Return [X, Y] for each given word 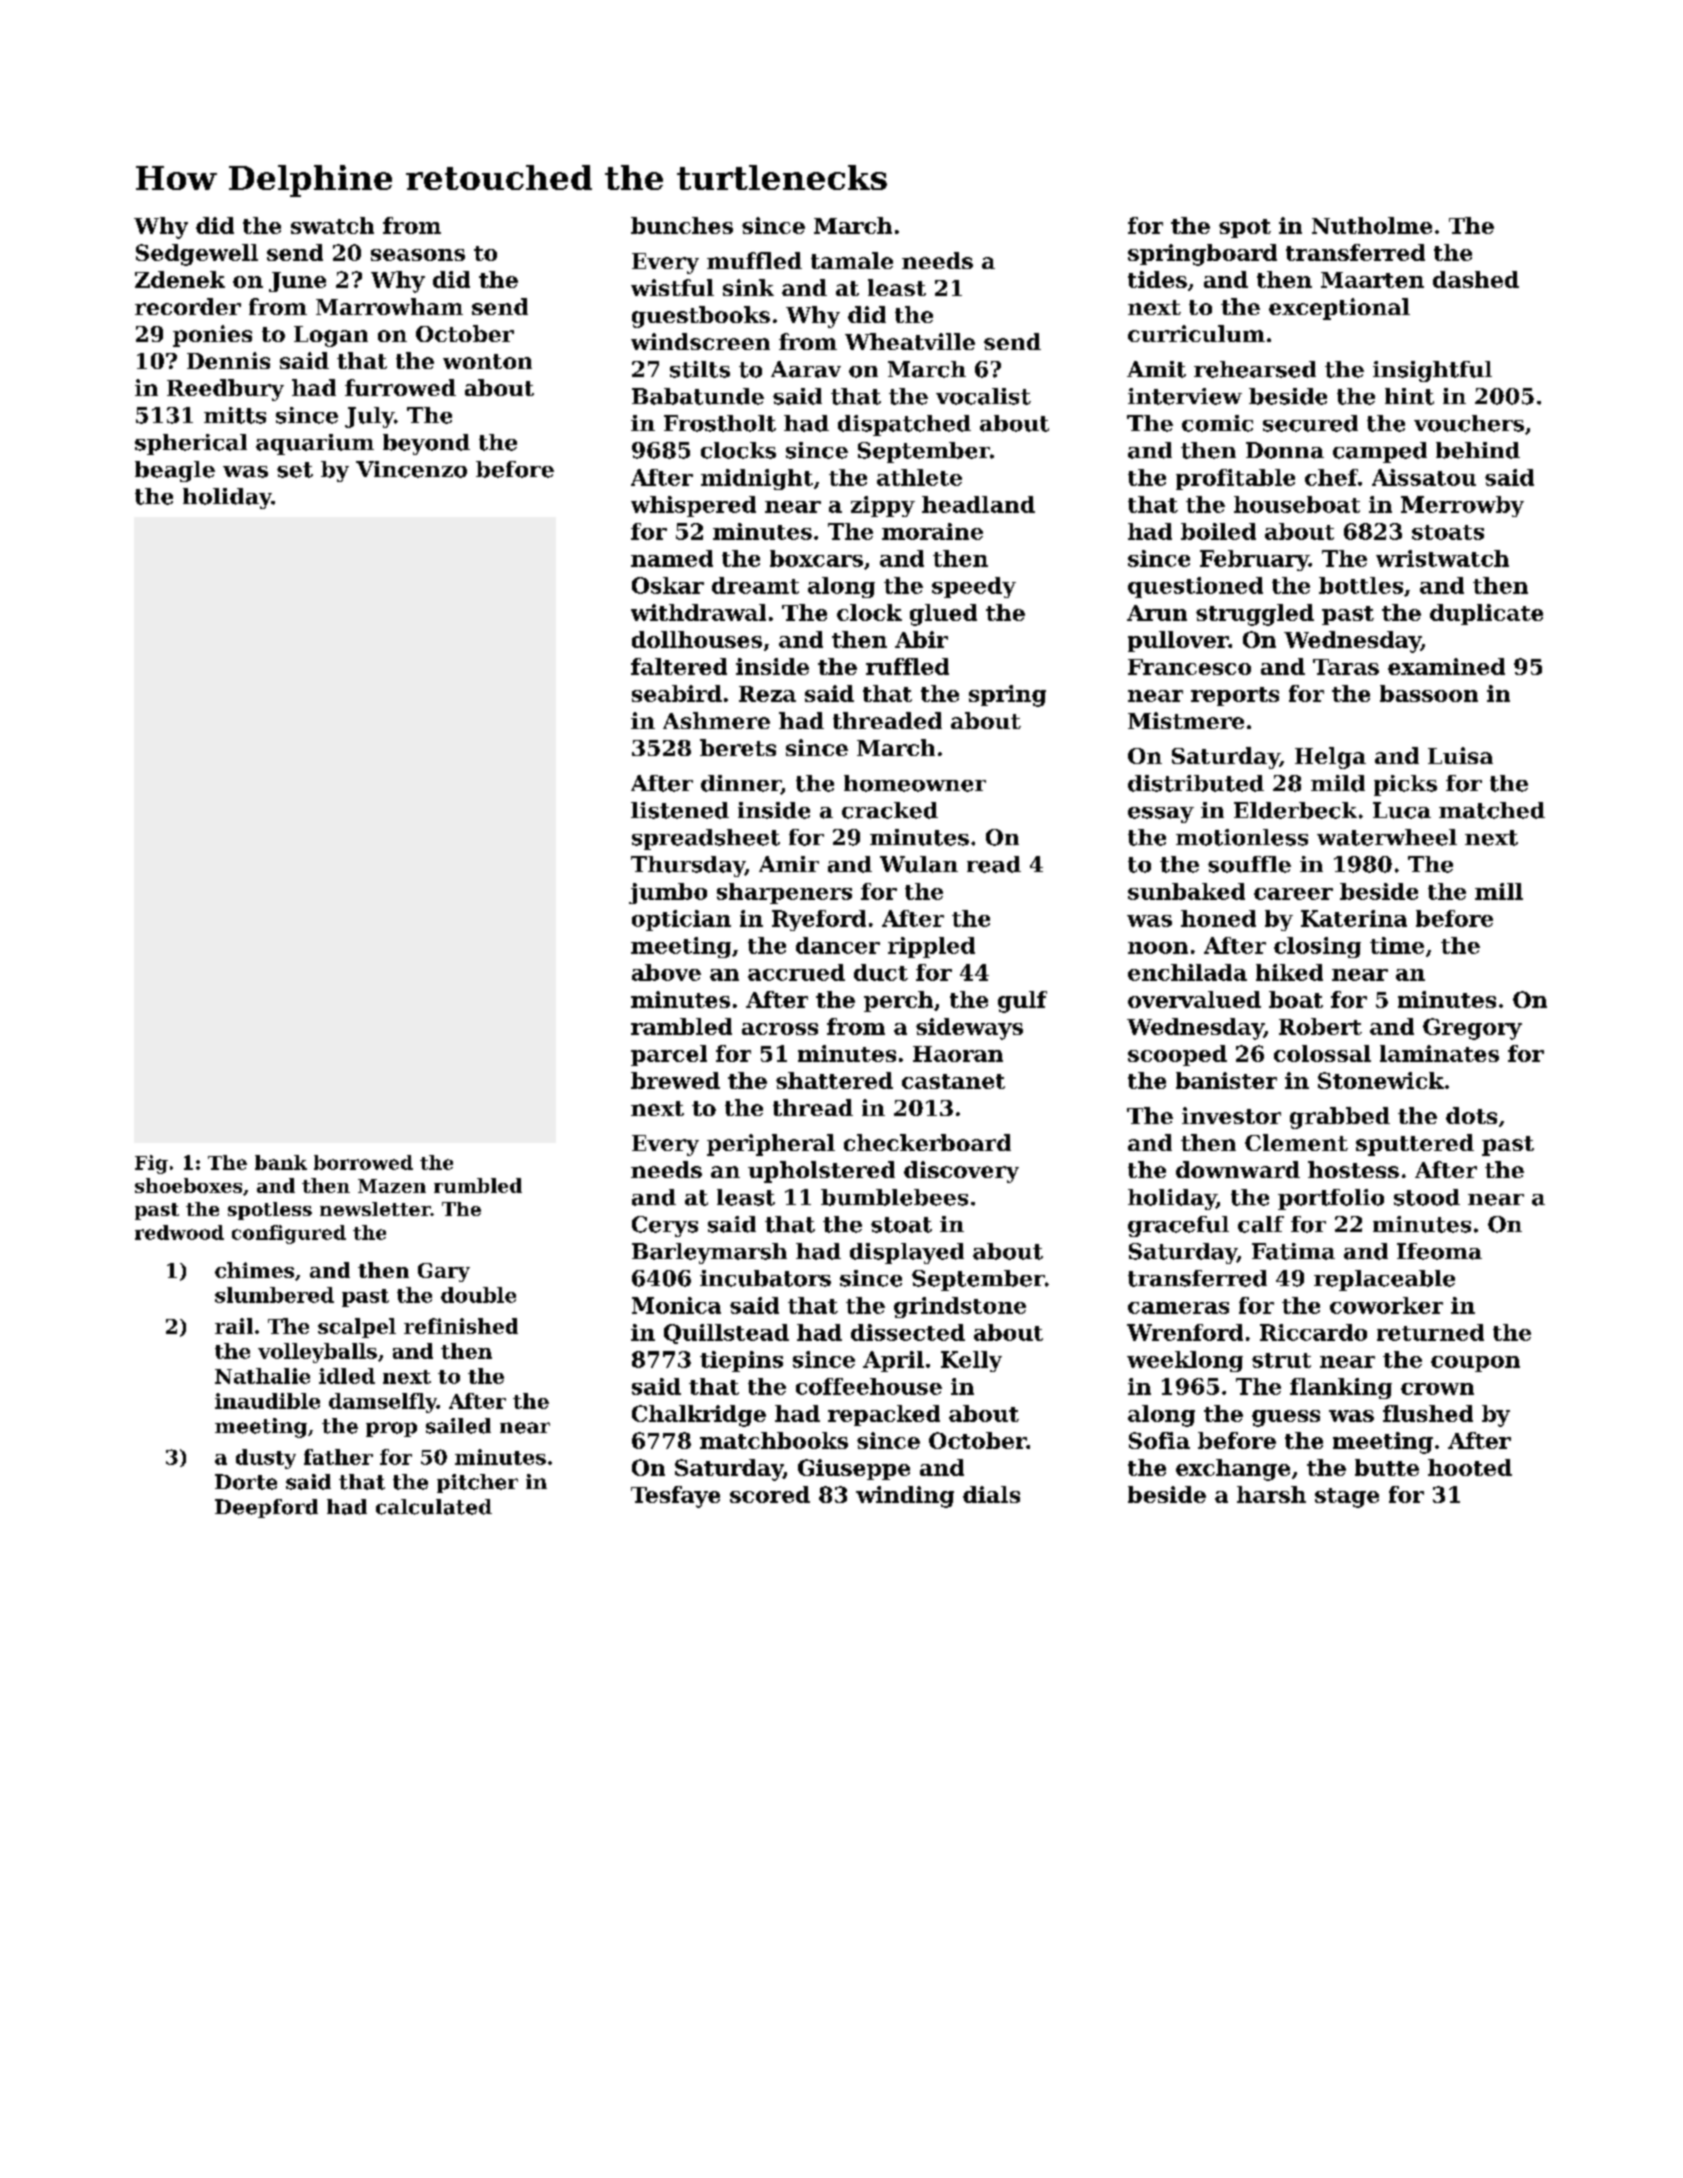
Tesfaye [675, 1497]
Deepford [266, 1508]
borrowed [363, 1162]
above [666, 972]
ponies [212, 336]
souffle [1249, 864]
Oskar [668, 585]
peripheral [771, 1145]
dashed [1476, 279]
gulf [1022, 1002]
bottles [1361, 585]
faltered [679, 666]
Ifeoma [1439, 1251]
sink [748, 287]
